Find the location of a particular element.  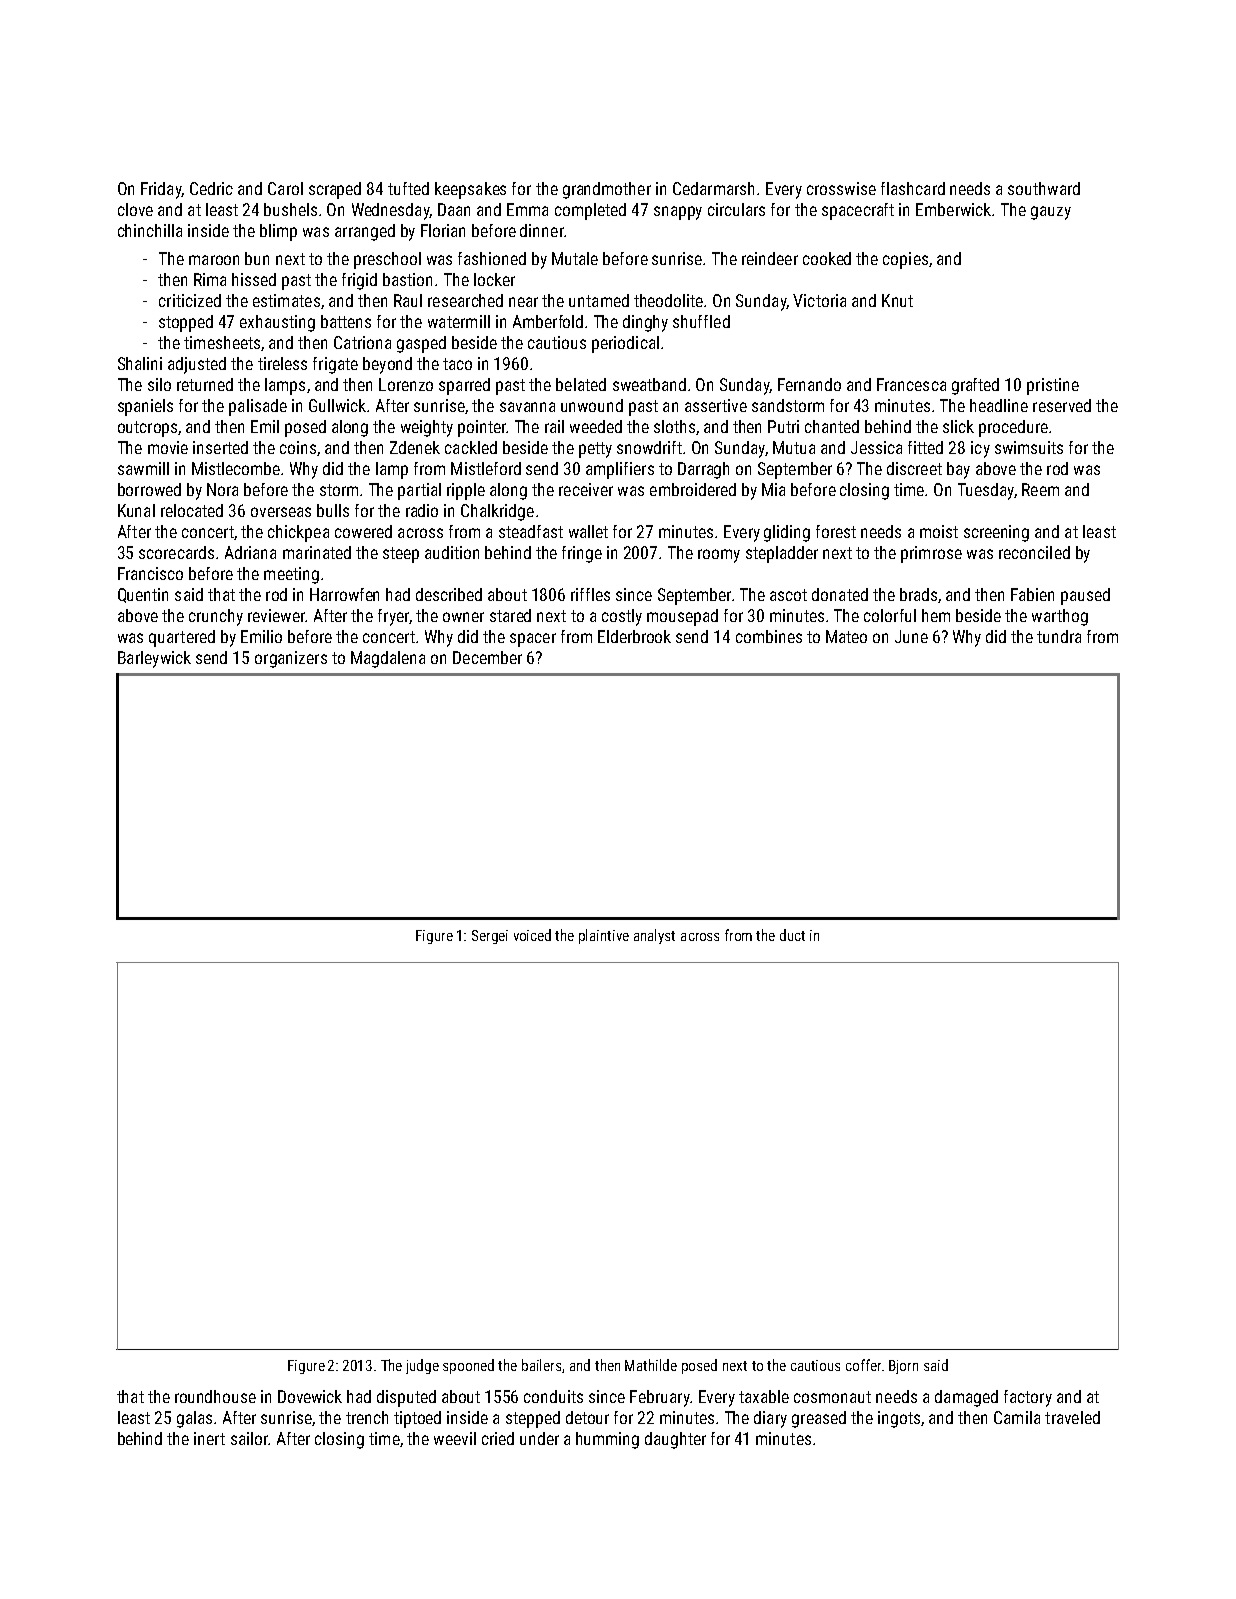

organizers is located at coordinates (291, 659).
